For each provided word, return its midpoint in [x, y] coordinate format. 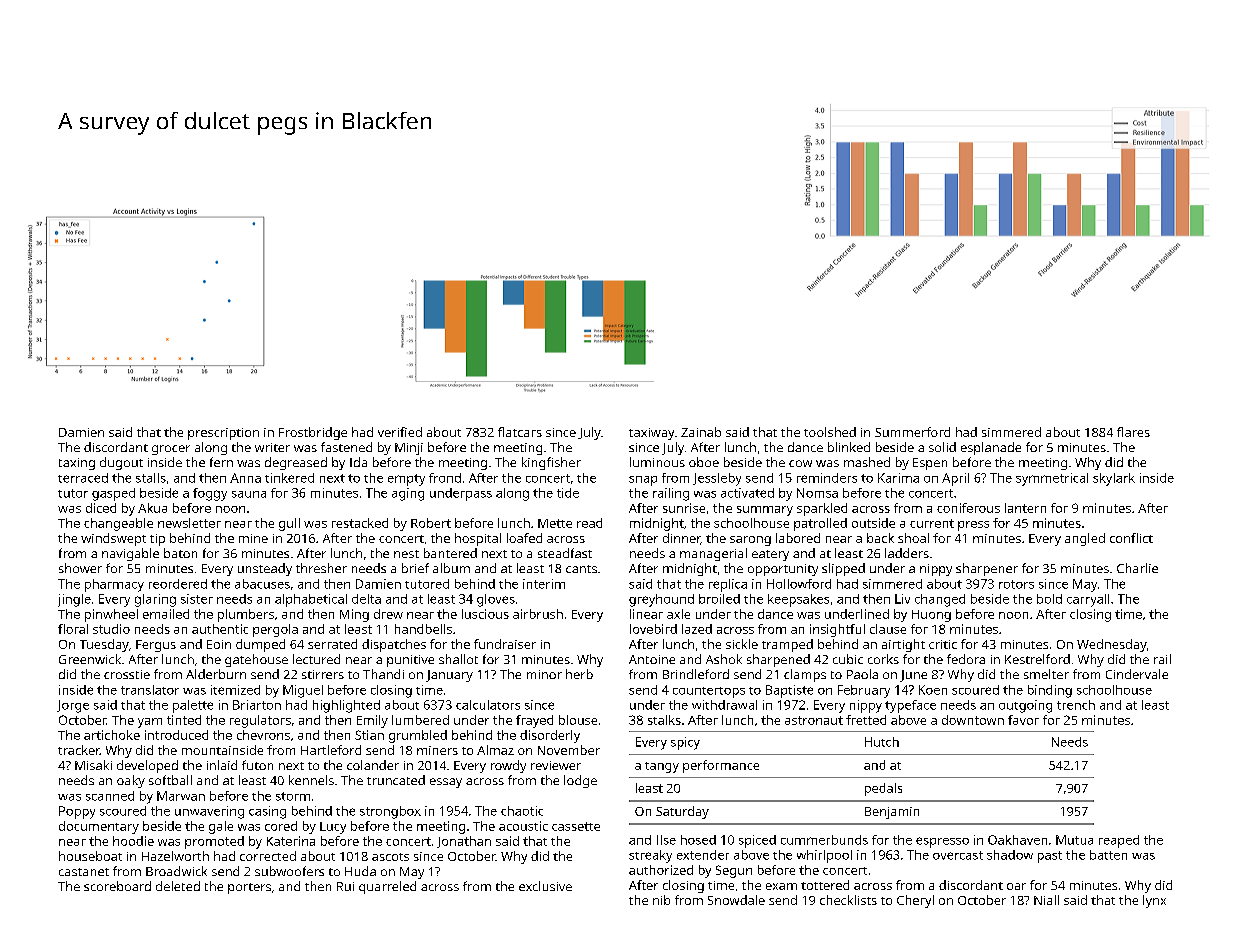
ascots [390, 857]
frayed [534, 721]
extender [703, 855]
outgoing [1025, 706]
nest [406, 554]
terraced [83, 478]
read [589, 523]
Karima [898, 478]
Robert [431, 523]
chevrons [263, 735]
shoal [913, 538]
